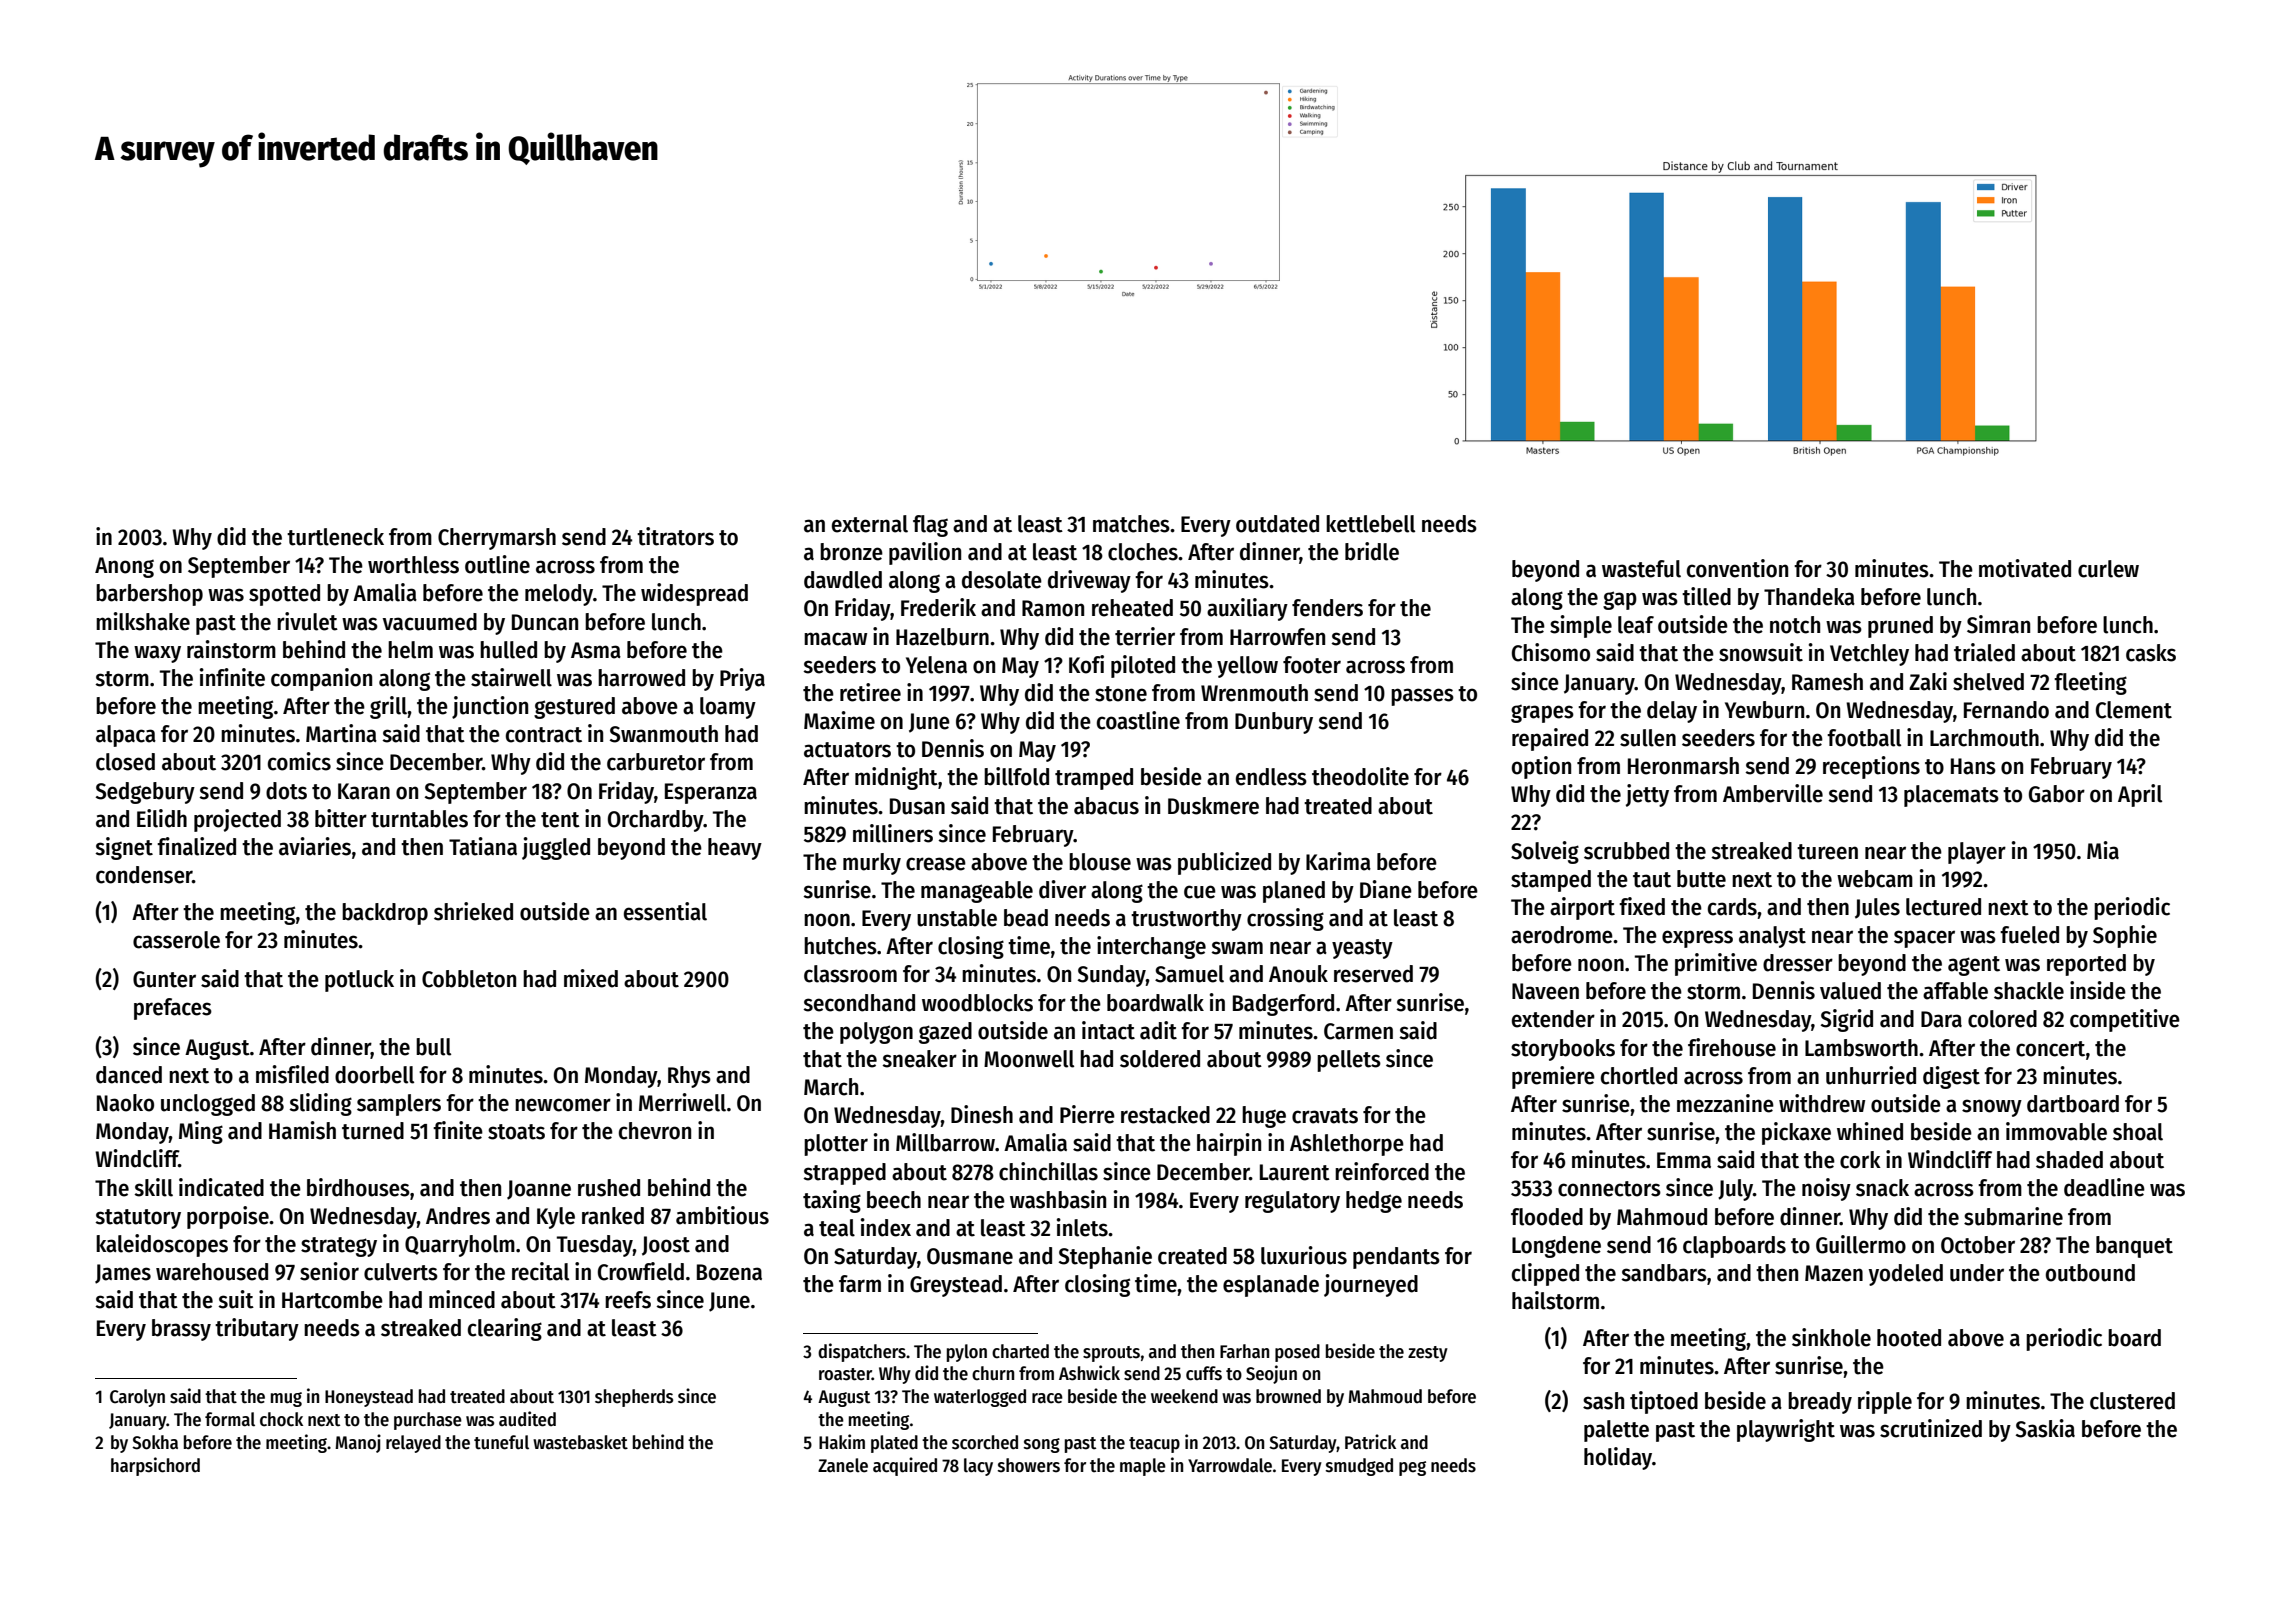 The width and height of the screenshot is (2282, 1614). What do you see at coordinates (1641, 569) in the screenshot?
I see `wasteful` at bounding box center [1641, 569].
